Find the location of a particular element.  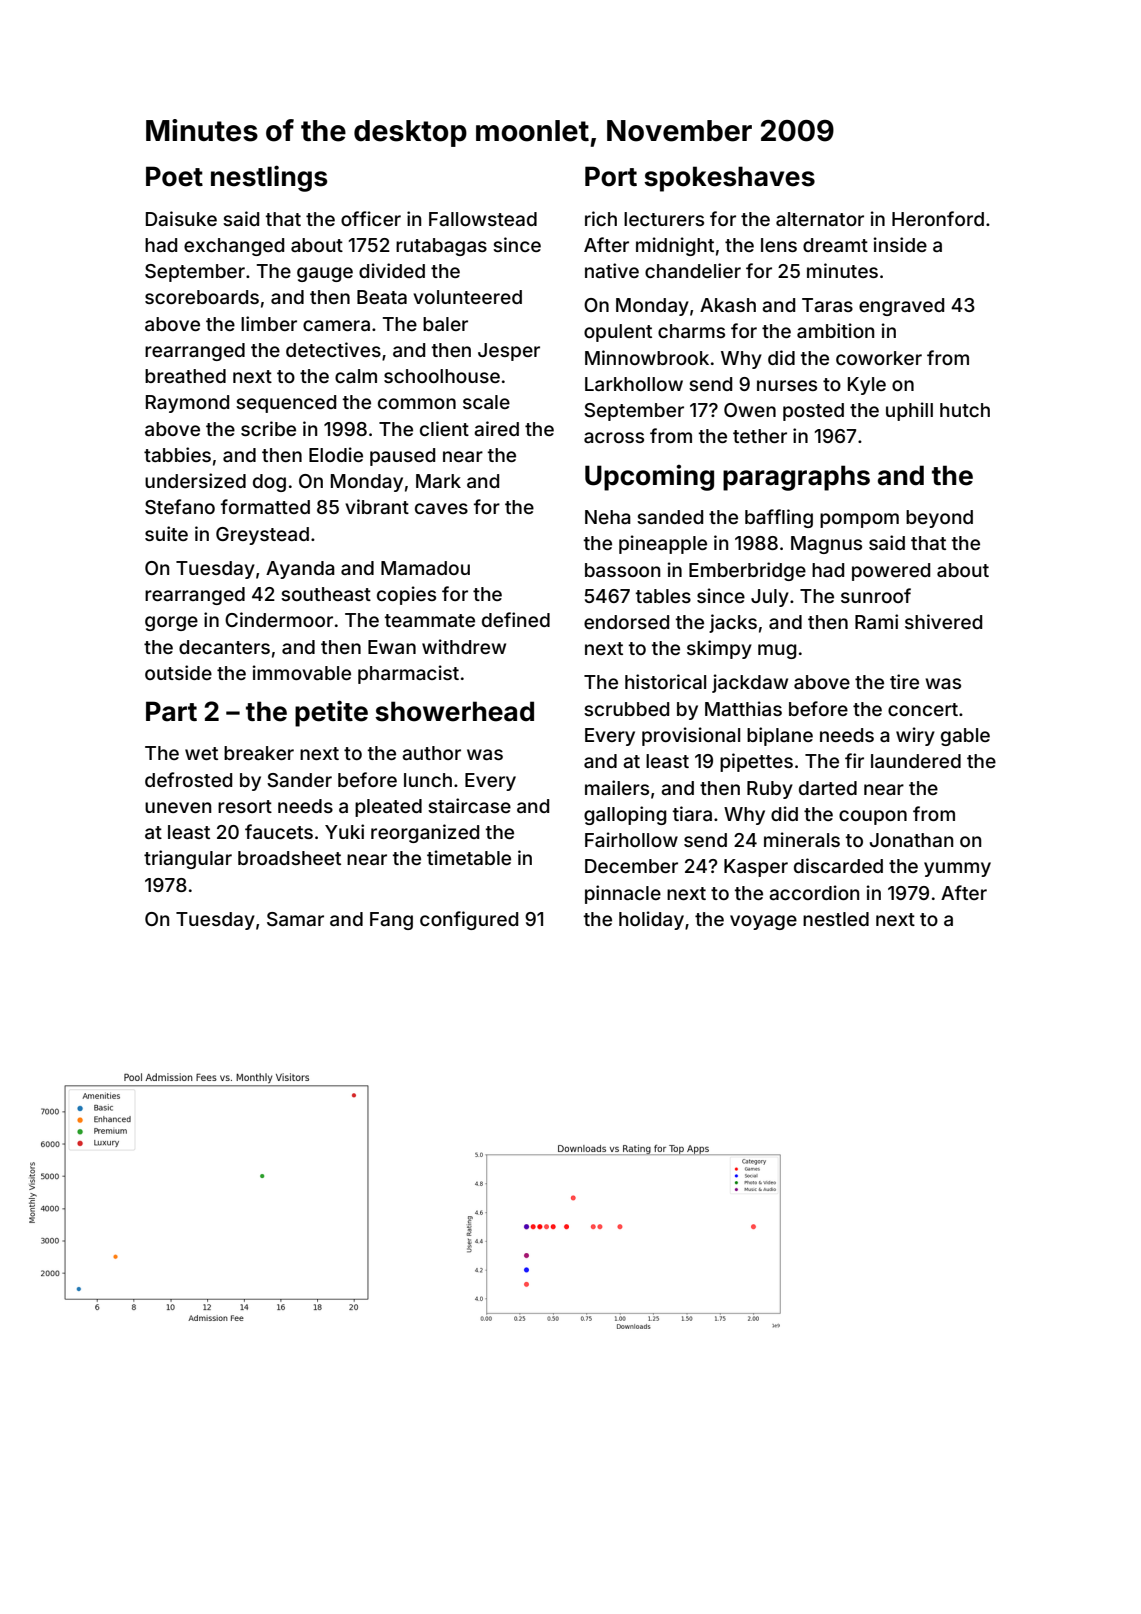

nestlings is located at coordinates (269, 178).
